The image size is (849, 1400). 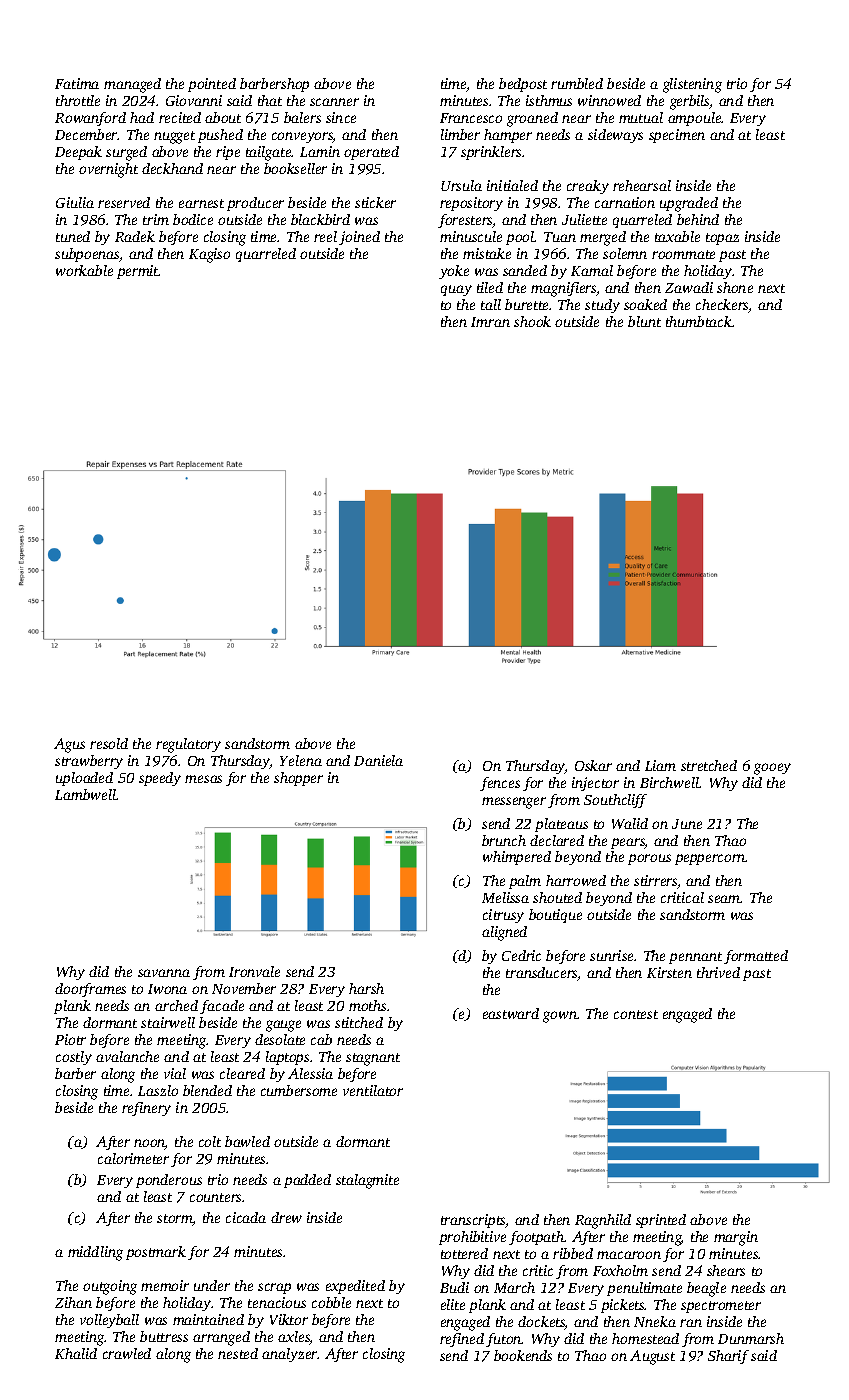 What do you see at coordinates (636, 1014) in the image?
I see `contest` at bounding box center [636, 1014].
